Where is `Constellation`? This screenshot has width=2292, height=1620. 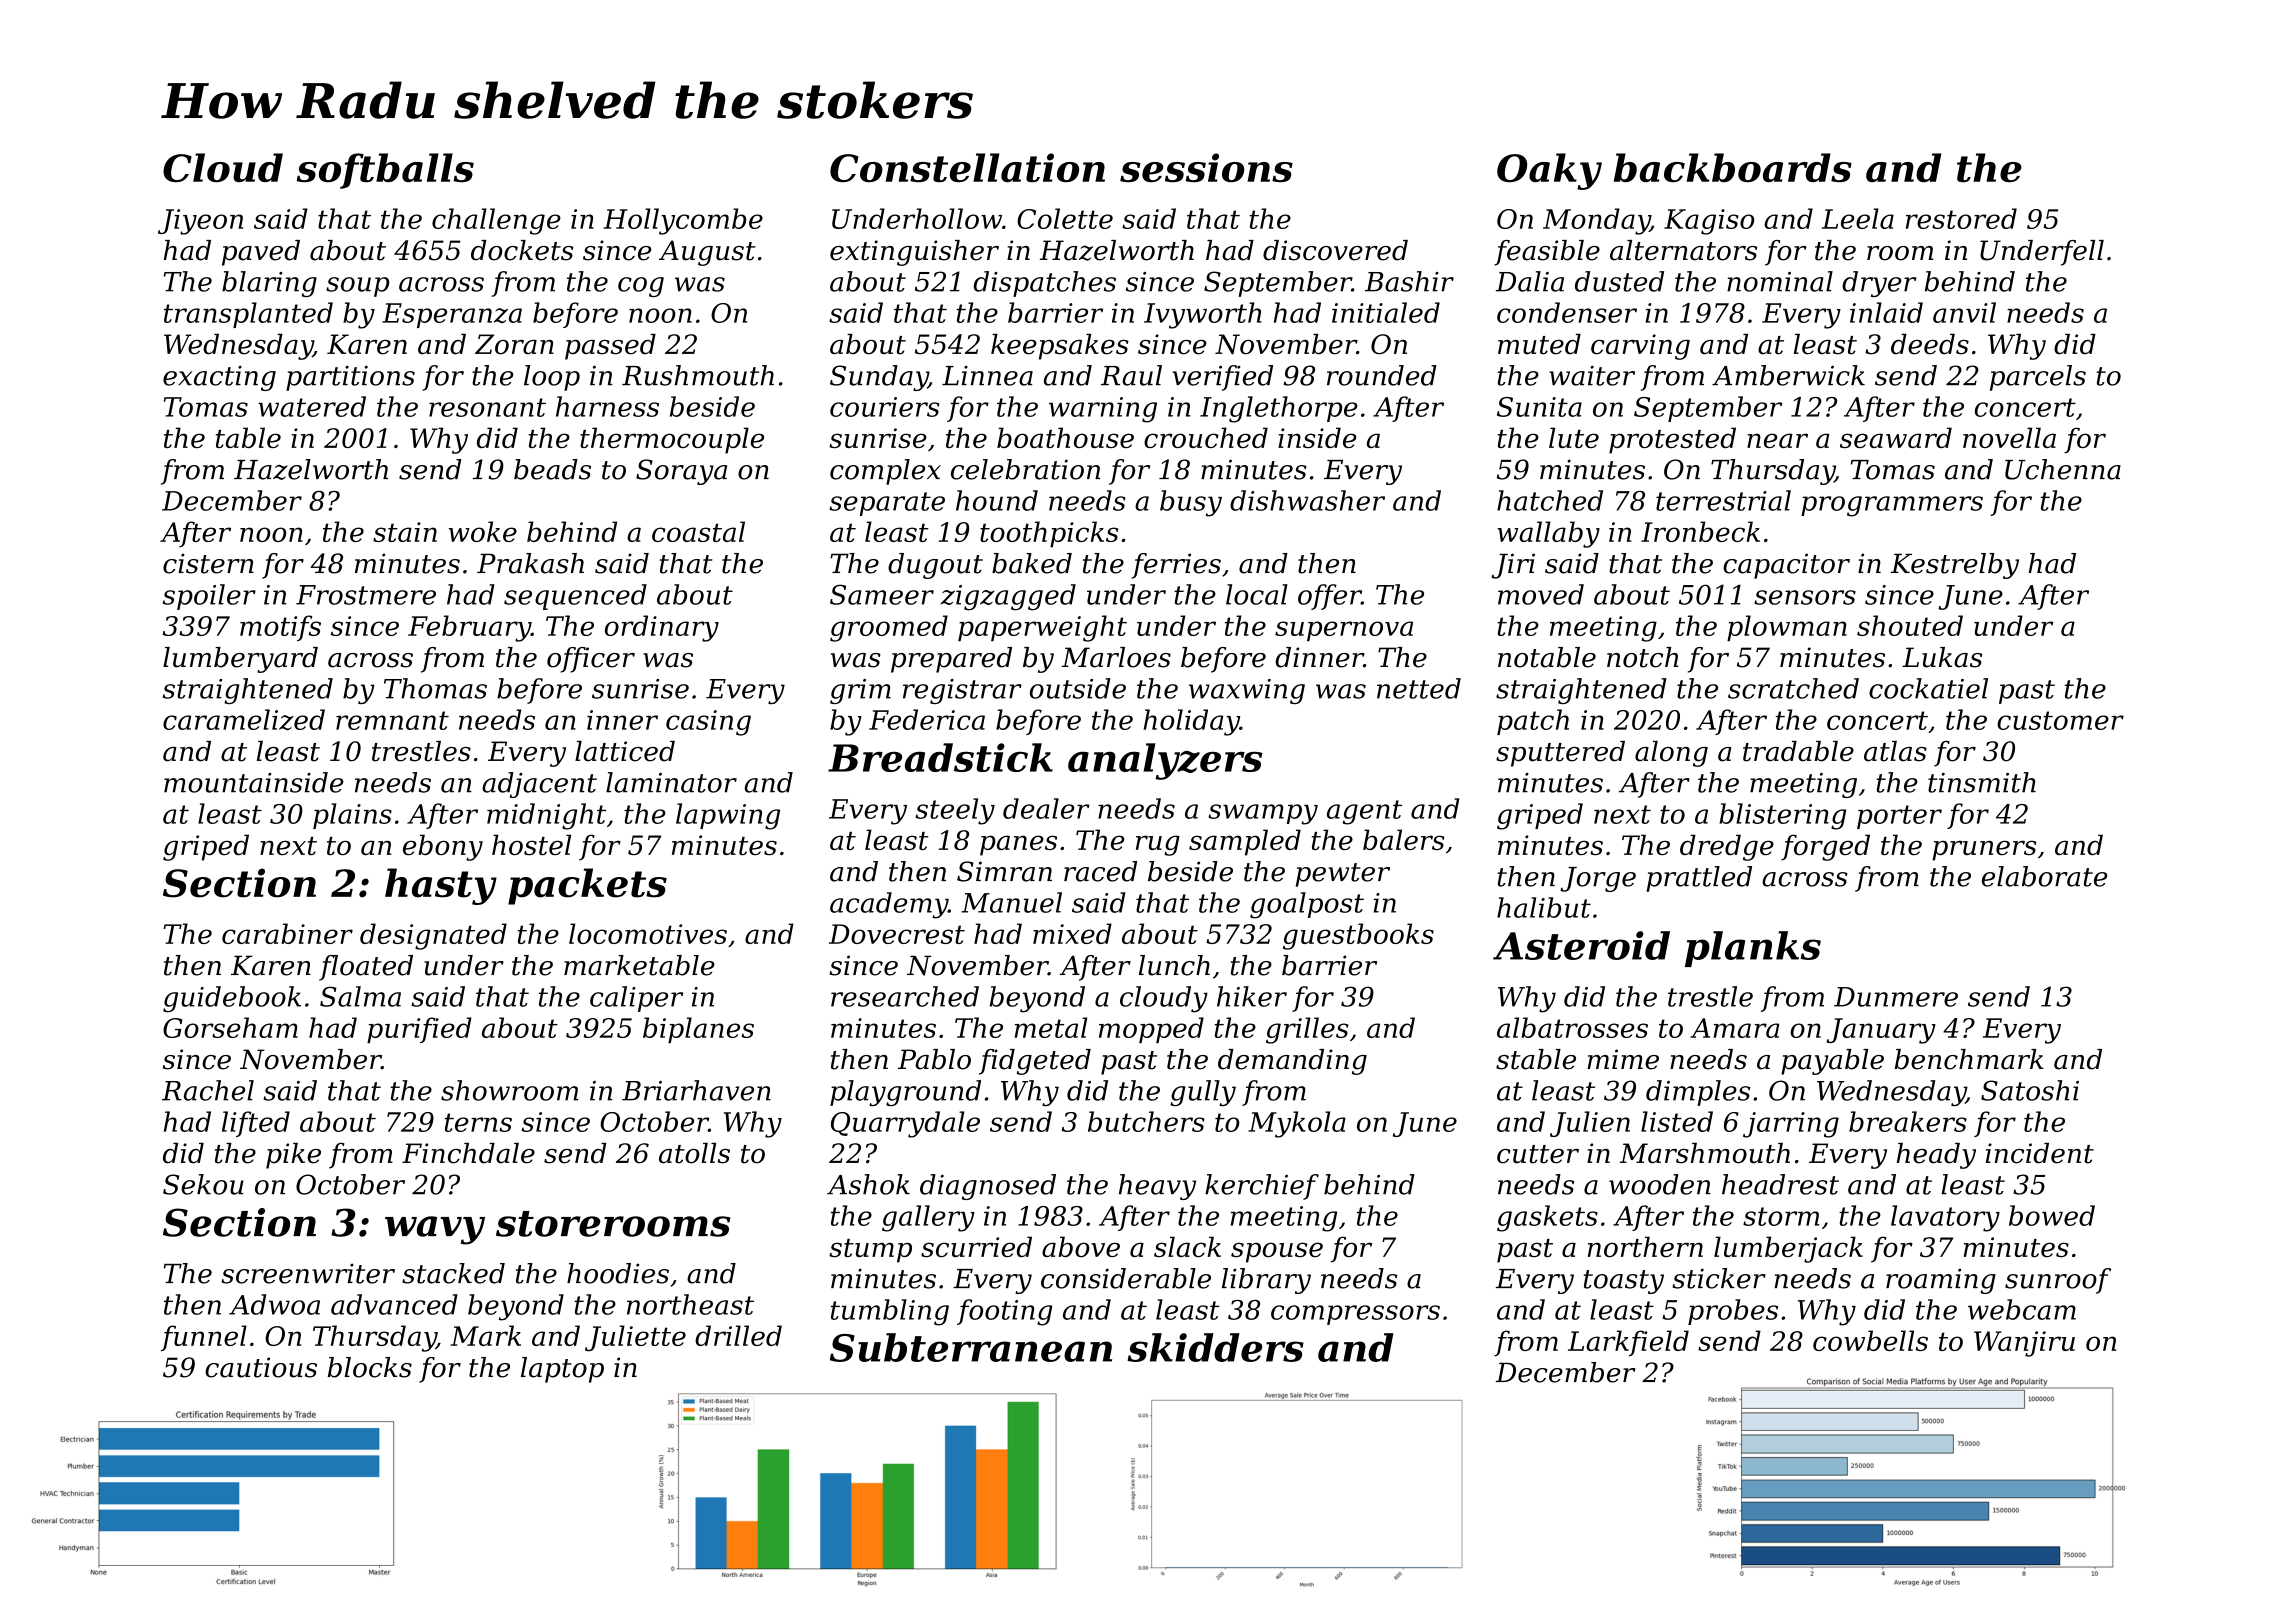
Constellation is located at coordinates (967, 167).
